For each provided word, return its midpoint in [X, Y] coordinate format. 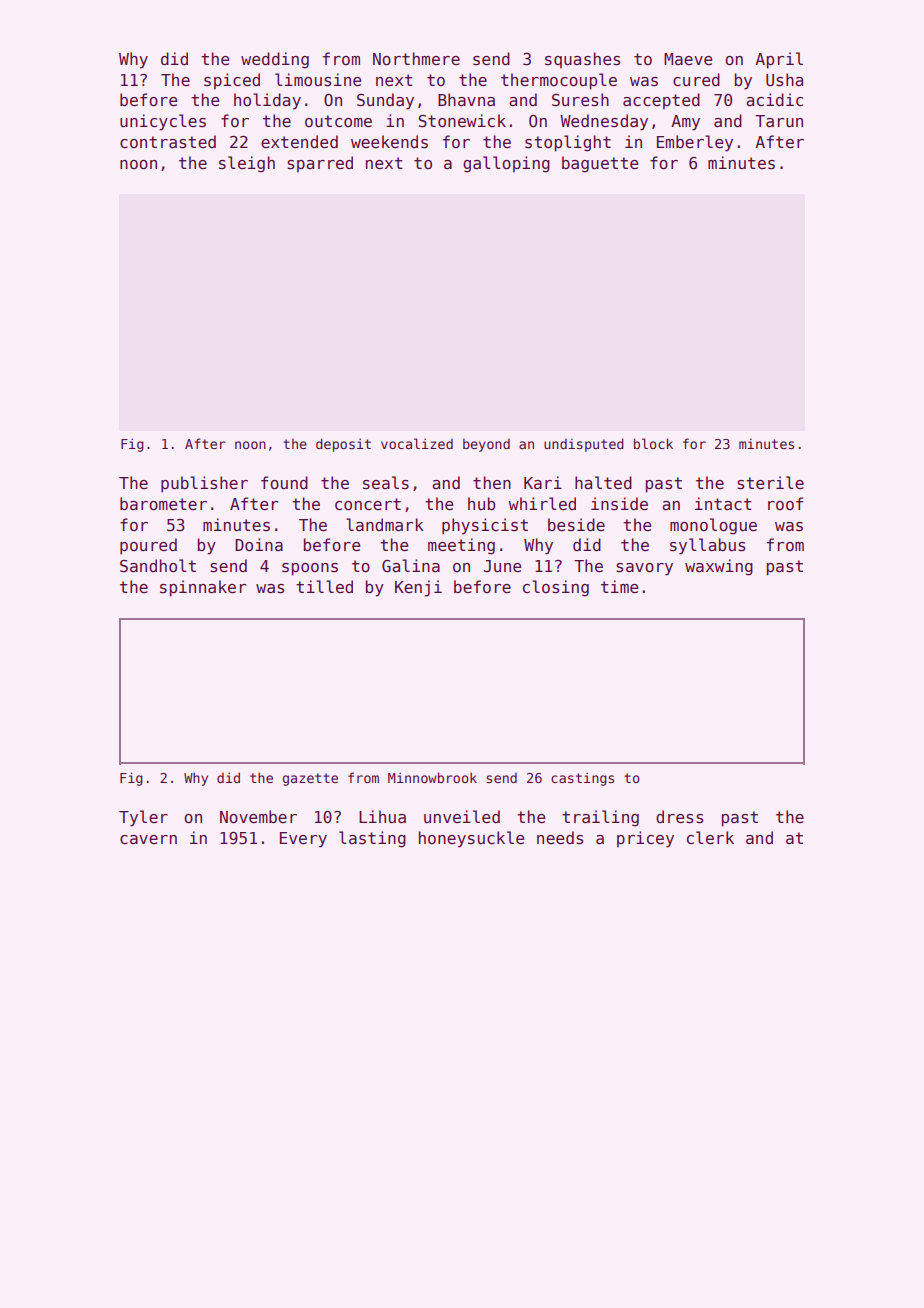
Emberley [695, 143]
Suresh [580, 100]
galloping [506, 164]
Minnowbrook [432, 777]
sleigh [247, 164]
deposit [343, 445]
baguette [600, 164]
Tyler [143, 818]
